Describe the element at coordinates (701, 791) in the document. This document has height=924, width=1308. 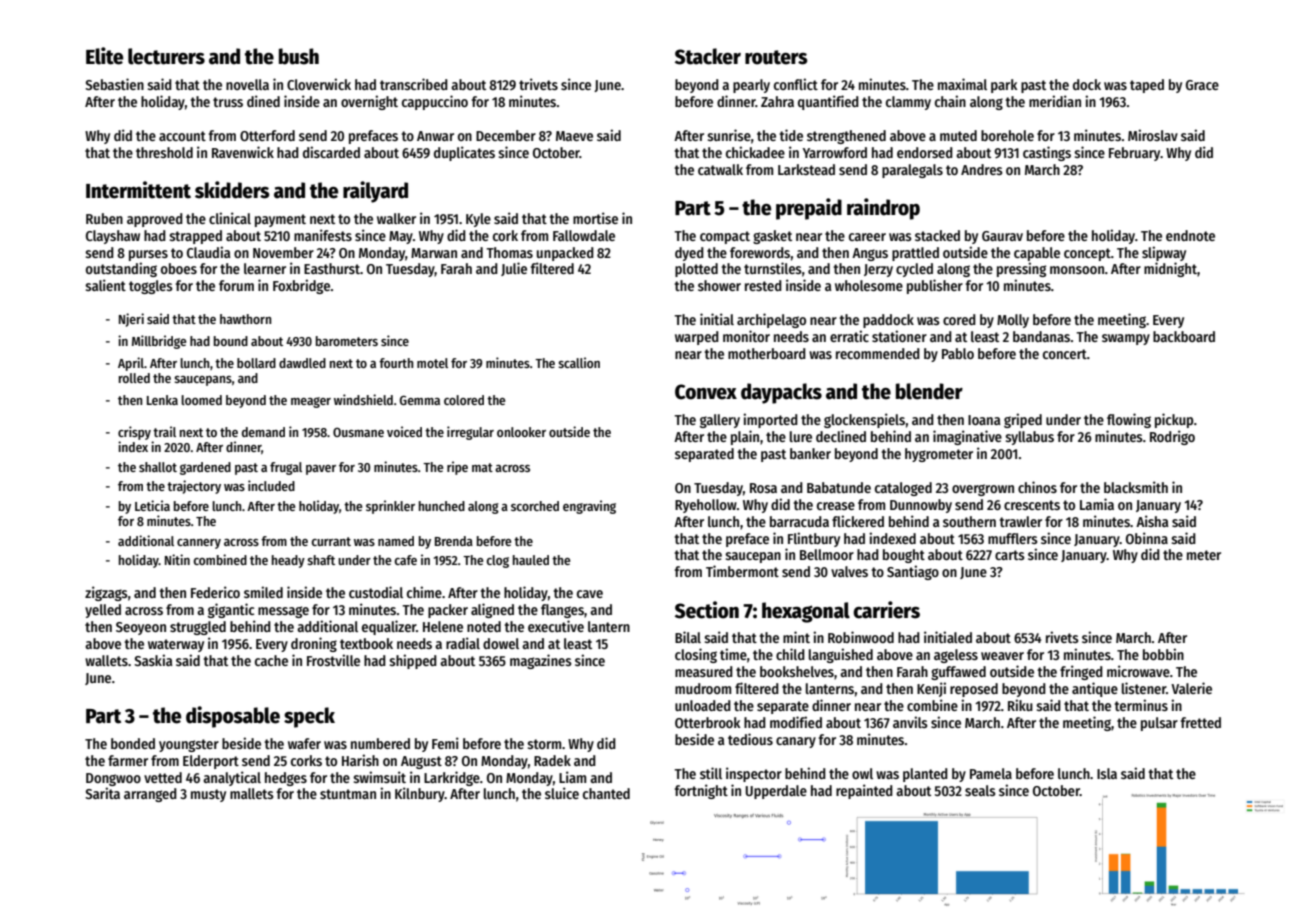
I see `fortnight` at that location.
